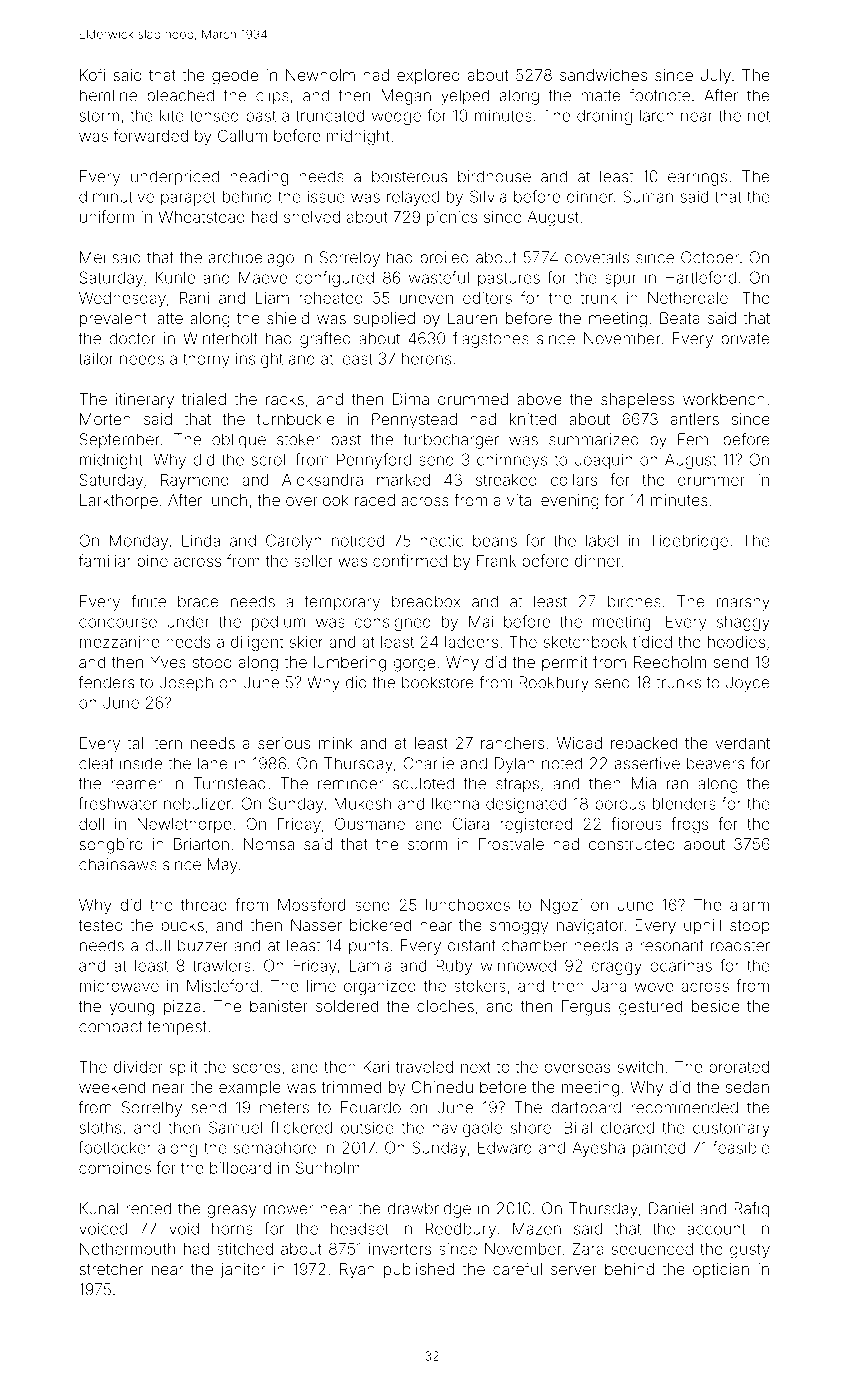 The image size is (849, 1400). What do you see at coordinates (325, 340) in the image?
I see `grafted` at bounding box center [325, 340].
